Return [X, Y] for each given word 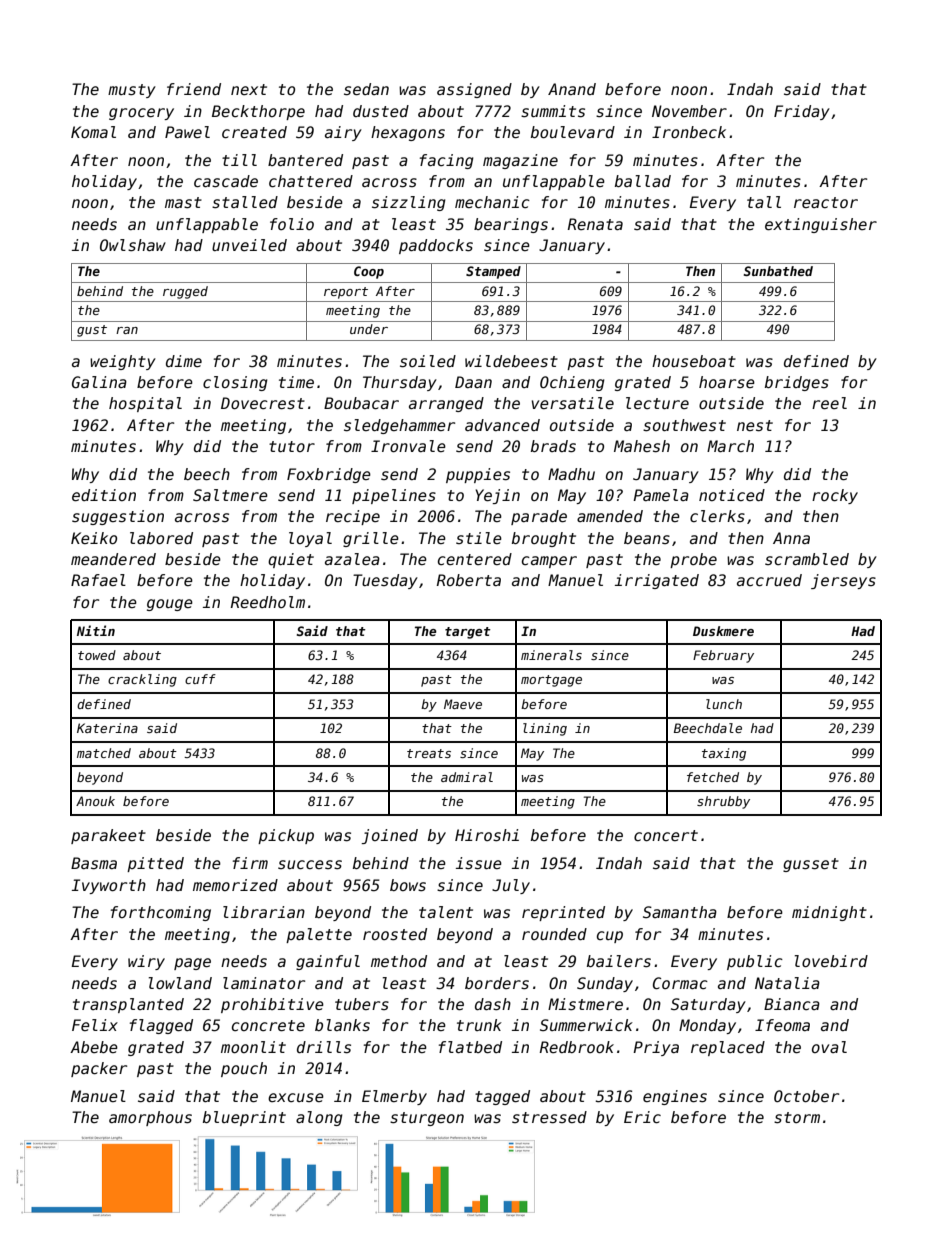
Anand [572, 89]
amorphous [150, 1118]
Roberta [469, 580]
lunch [724, 704]
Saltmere [230, 495]
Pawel [187, 132]
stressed [549, 1117]
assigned [474, 90]
